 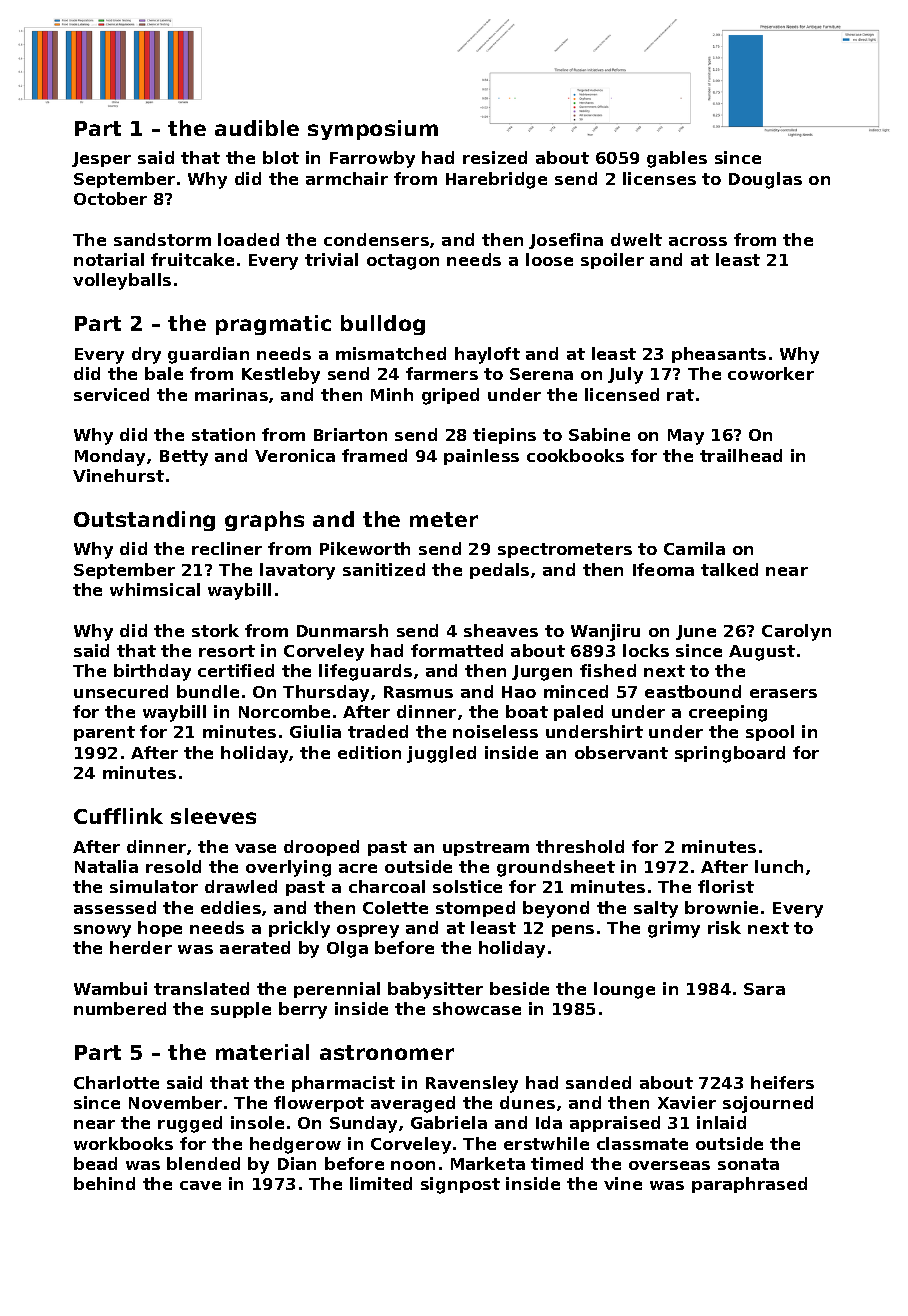 I want to click on gables, so click(x=677, y=159).
